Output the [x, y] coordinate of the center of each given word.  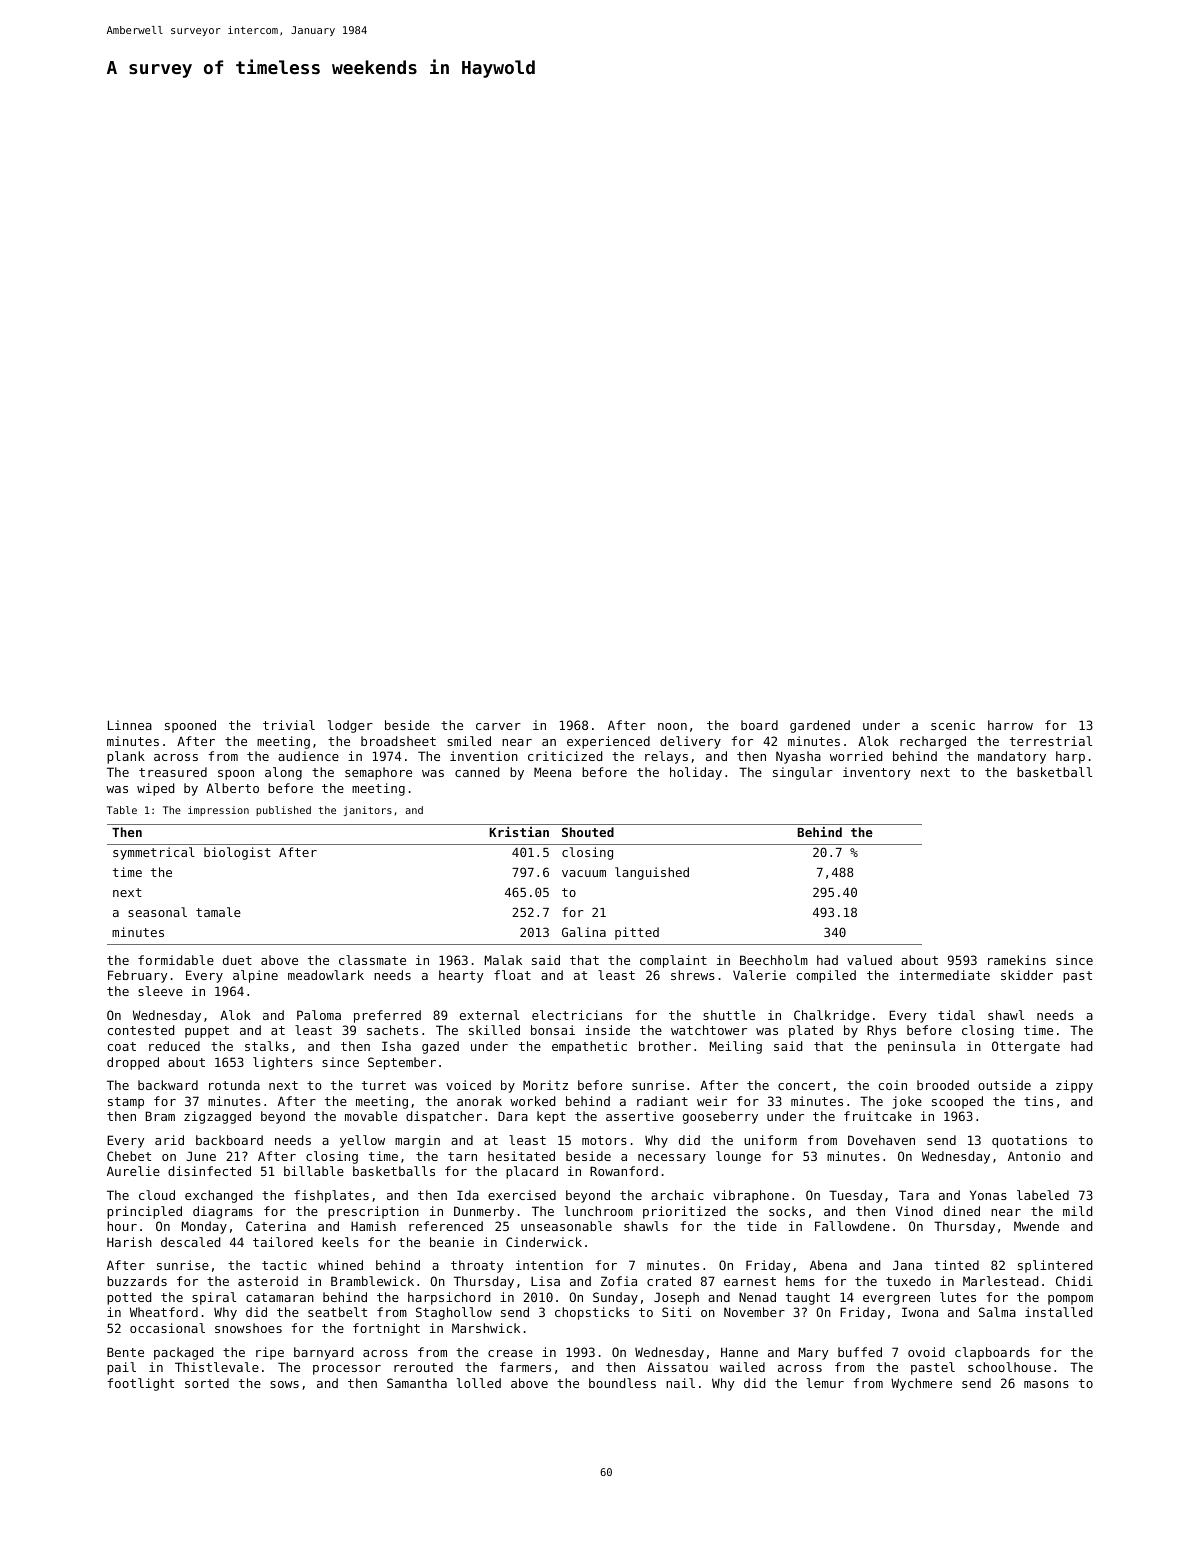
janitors [368, 811]
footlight [140, 1384]
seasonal [157, 912]
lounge [738, 1157]
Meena [552, 772]
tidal [956, 1015]
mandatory [1012, 757]
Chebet [129, 1156]
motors [604, 1140]
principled [144, 1212]
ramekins [1017, 960]
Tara [914, 1195]
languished [652, 873]
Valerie [759, 975]
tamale [218, 912]
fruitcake [878, 1116]
